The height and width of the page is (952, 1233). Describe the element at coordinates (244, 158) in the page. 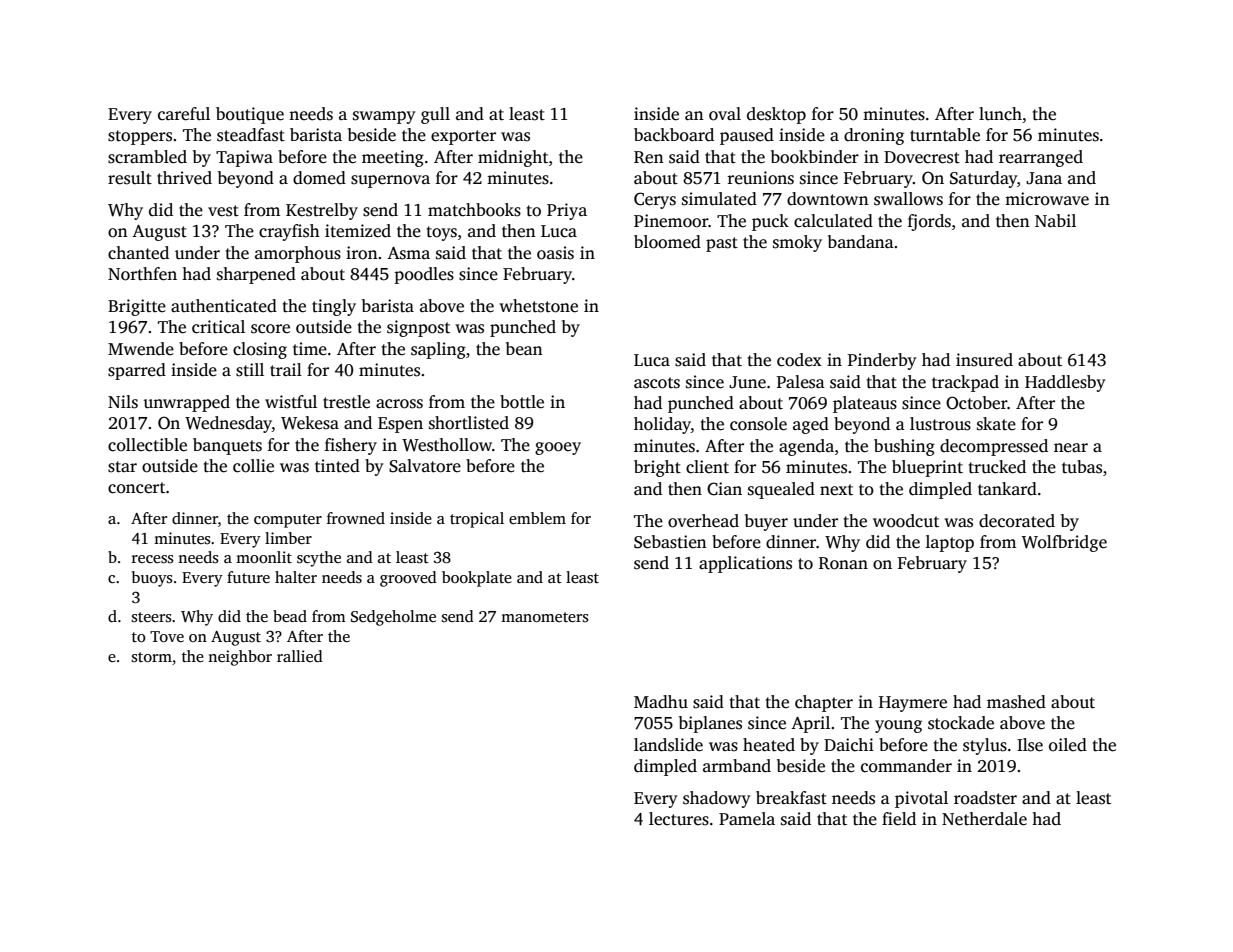

I see `Tapiwa` at that location.
